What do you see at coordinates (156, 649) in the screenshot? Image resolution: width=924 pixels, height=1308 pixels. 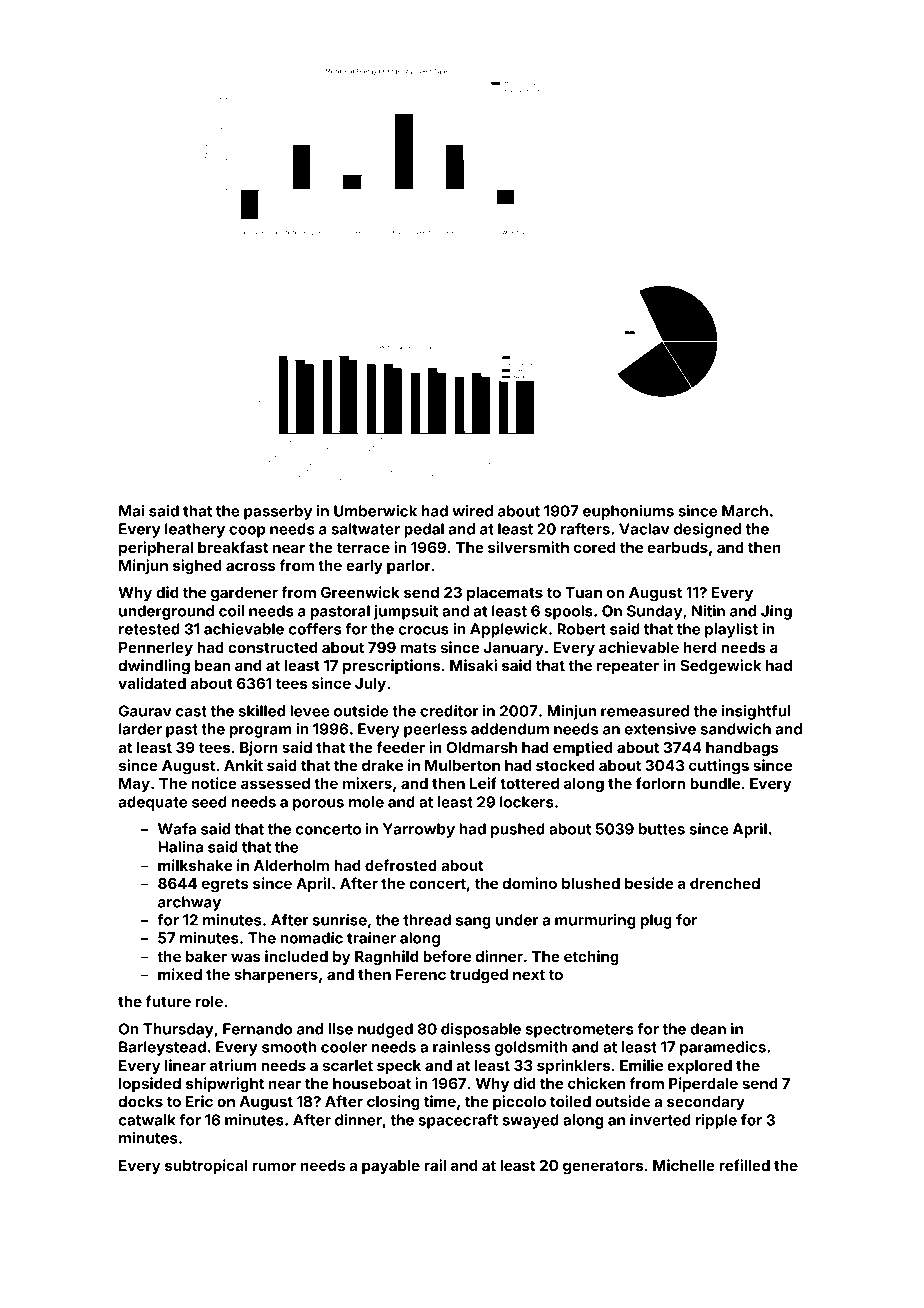 I see `Pennerley` at bounding box center [156, 649].
